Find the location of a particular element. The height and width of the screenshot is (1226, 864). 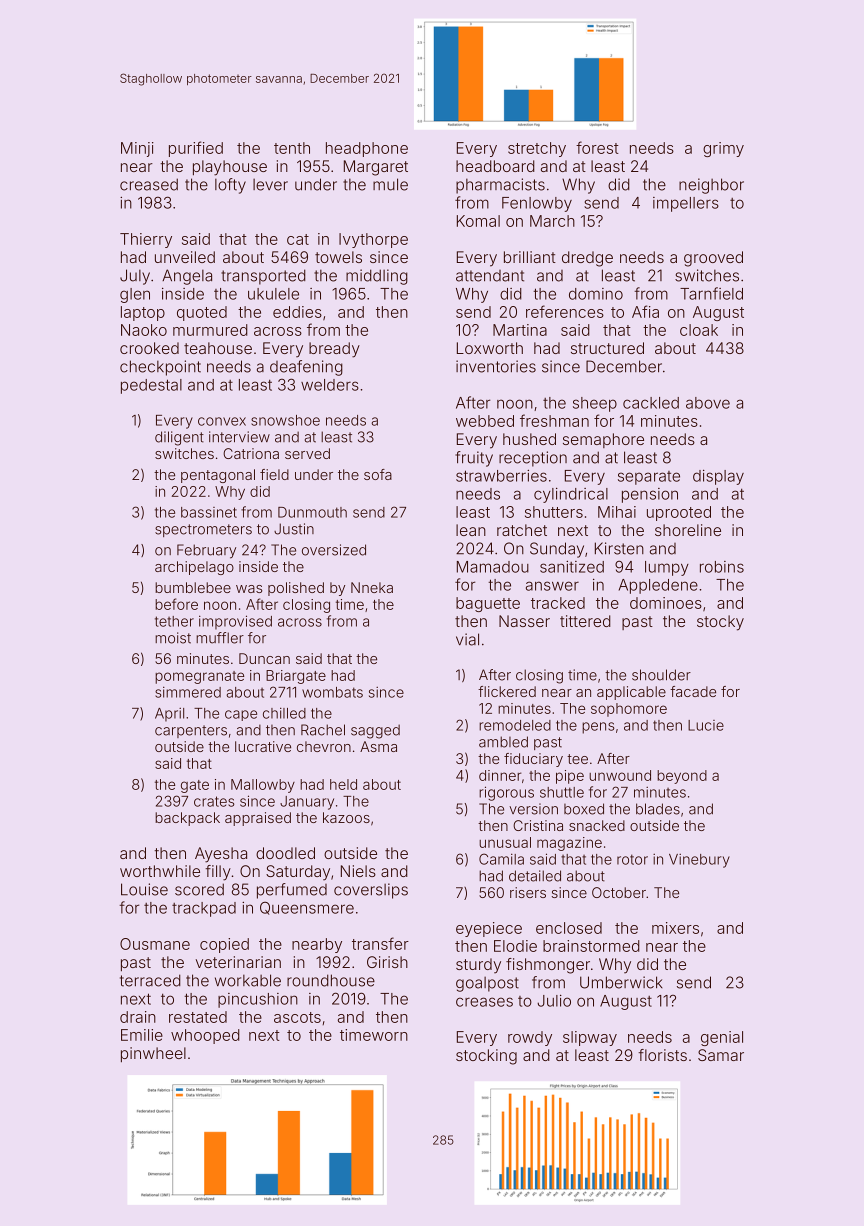

Girish is located at coordinates (387, 962).
